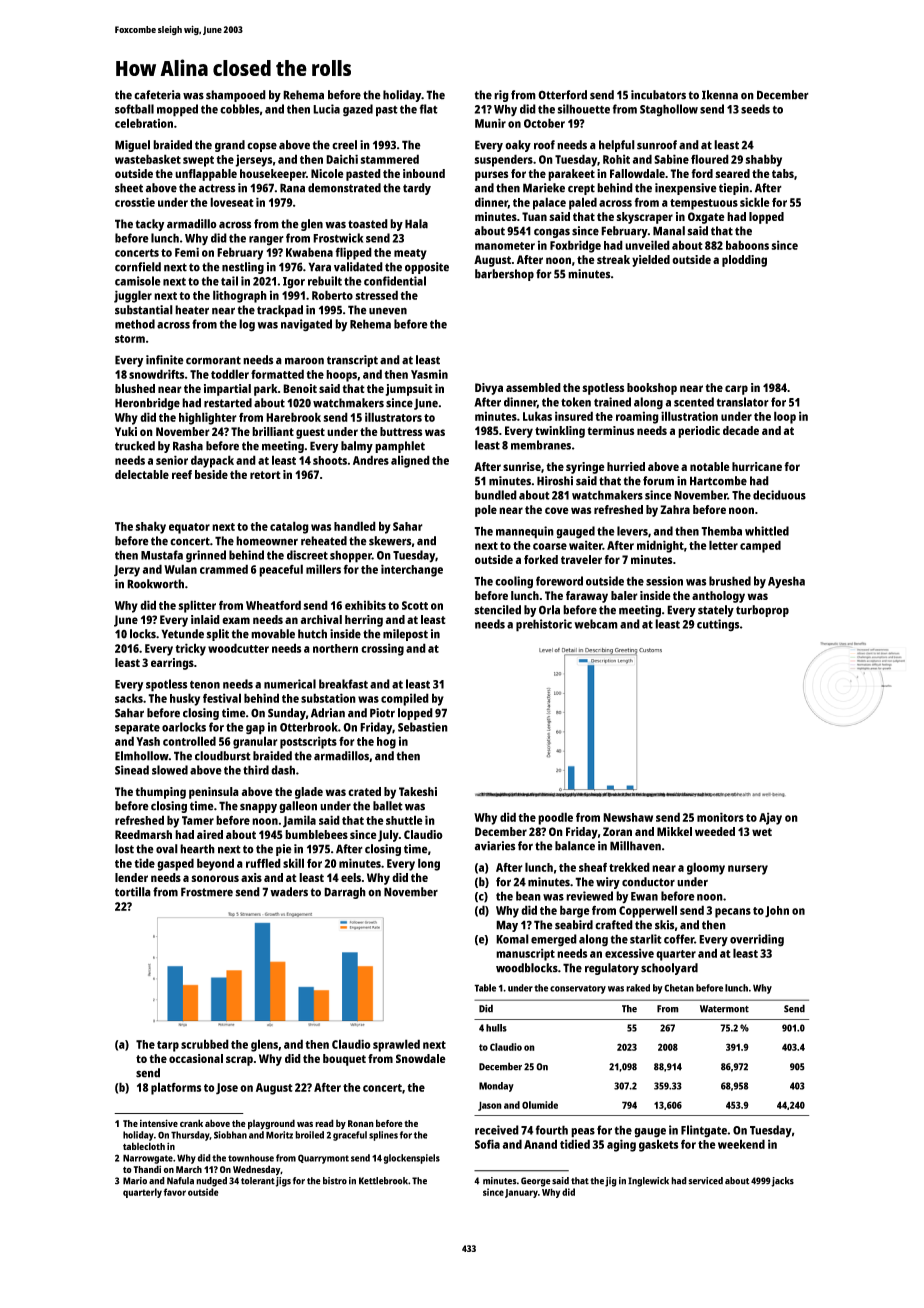 This image has height=1308, width=924. I want to click on deciduous, so click(779, 495).
